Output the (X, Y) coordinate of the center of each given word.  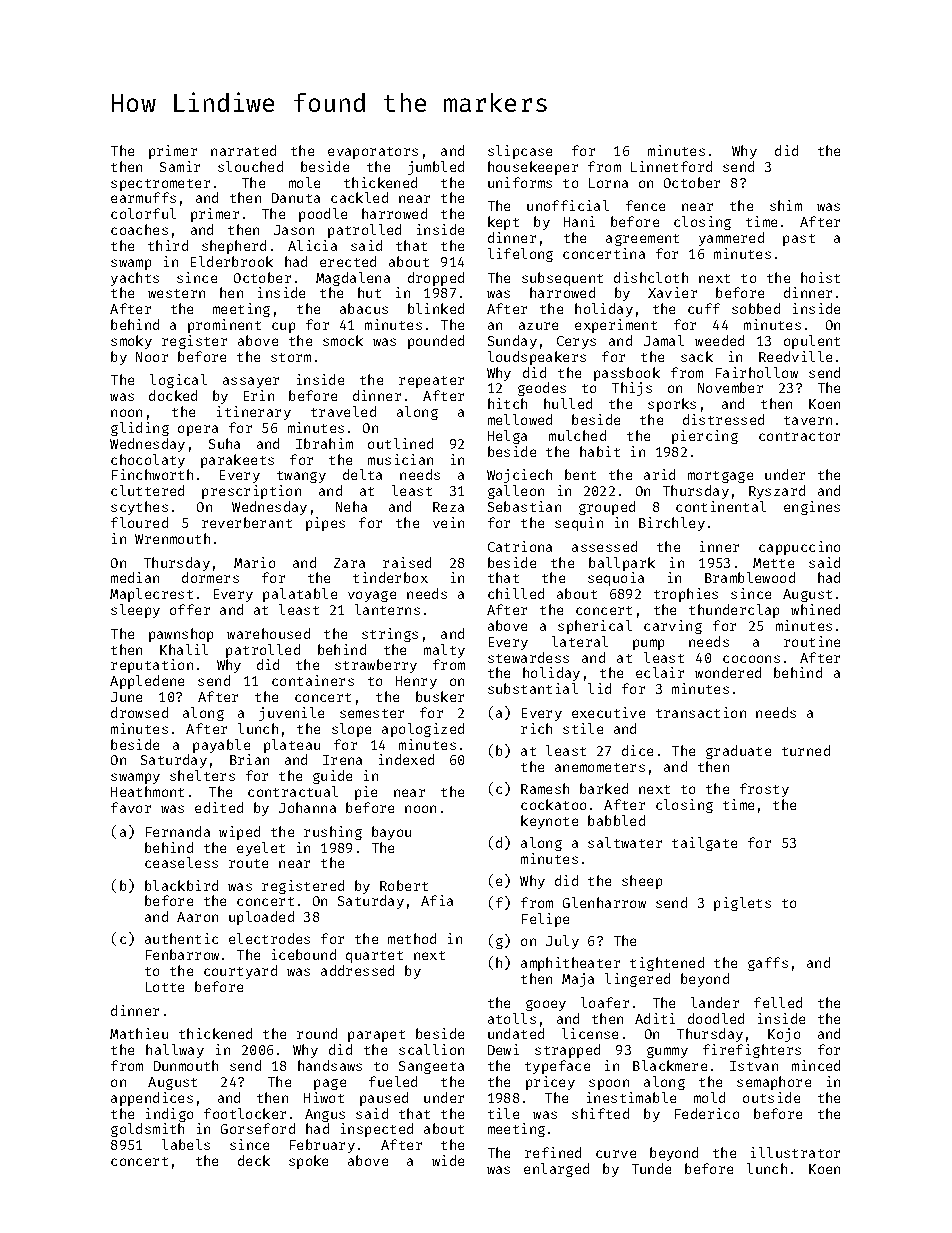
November (730, 387)
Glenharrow (604, 902)
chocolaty (148, 461)
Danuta (296, 198)
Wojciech (519, 476)
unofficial (568, 205)
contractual (293, 791)
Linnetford (671, 166)
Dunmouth (186, 1065)
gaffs (768, 964)
